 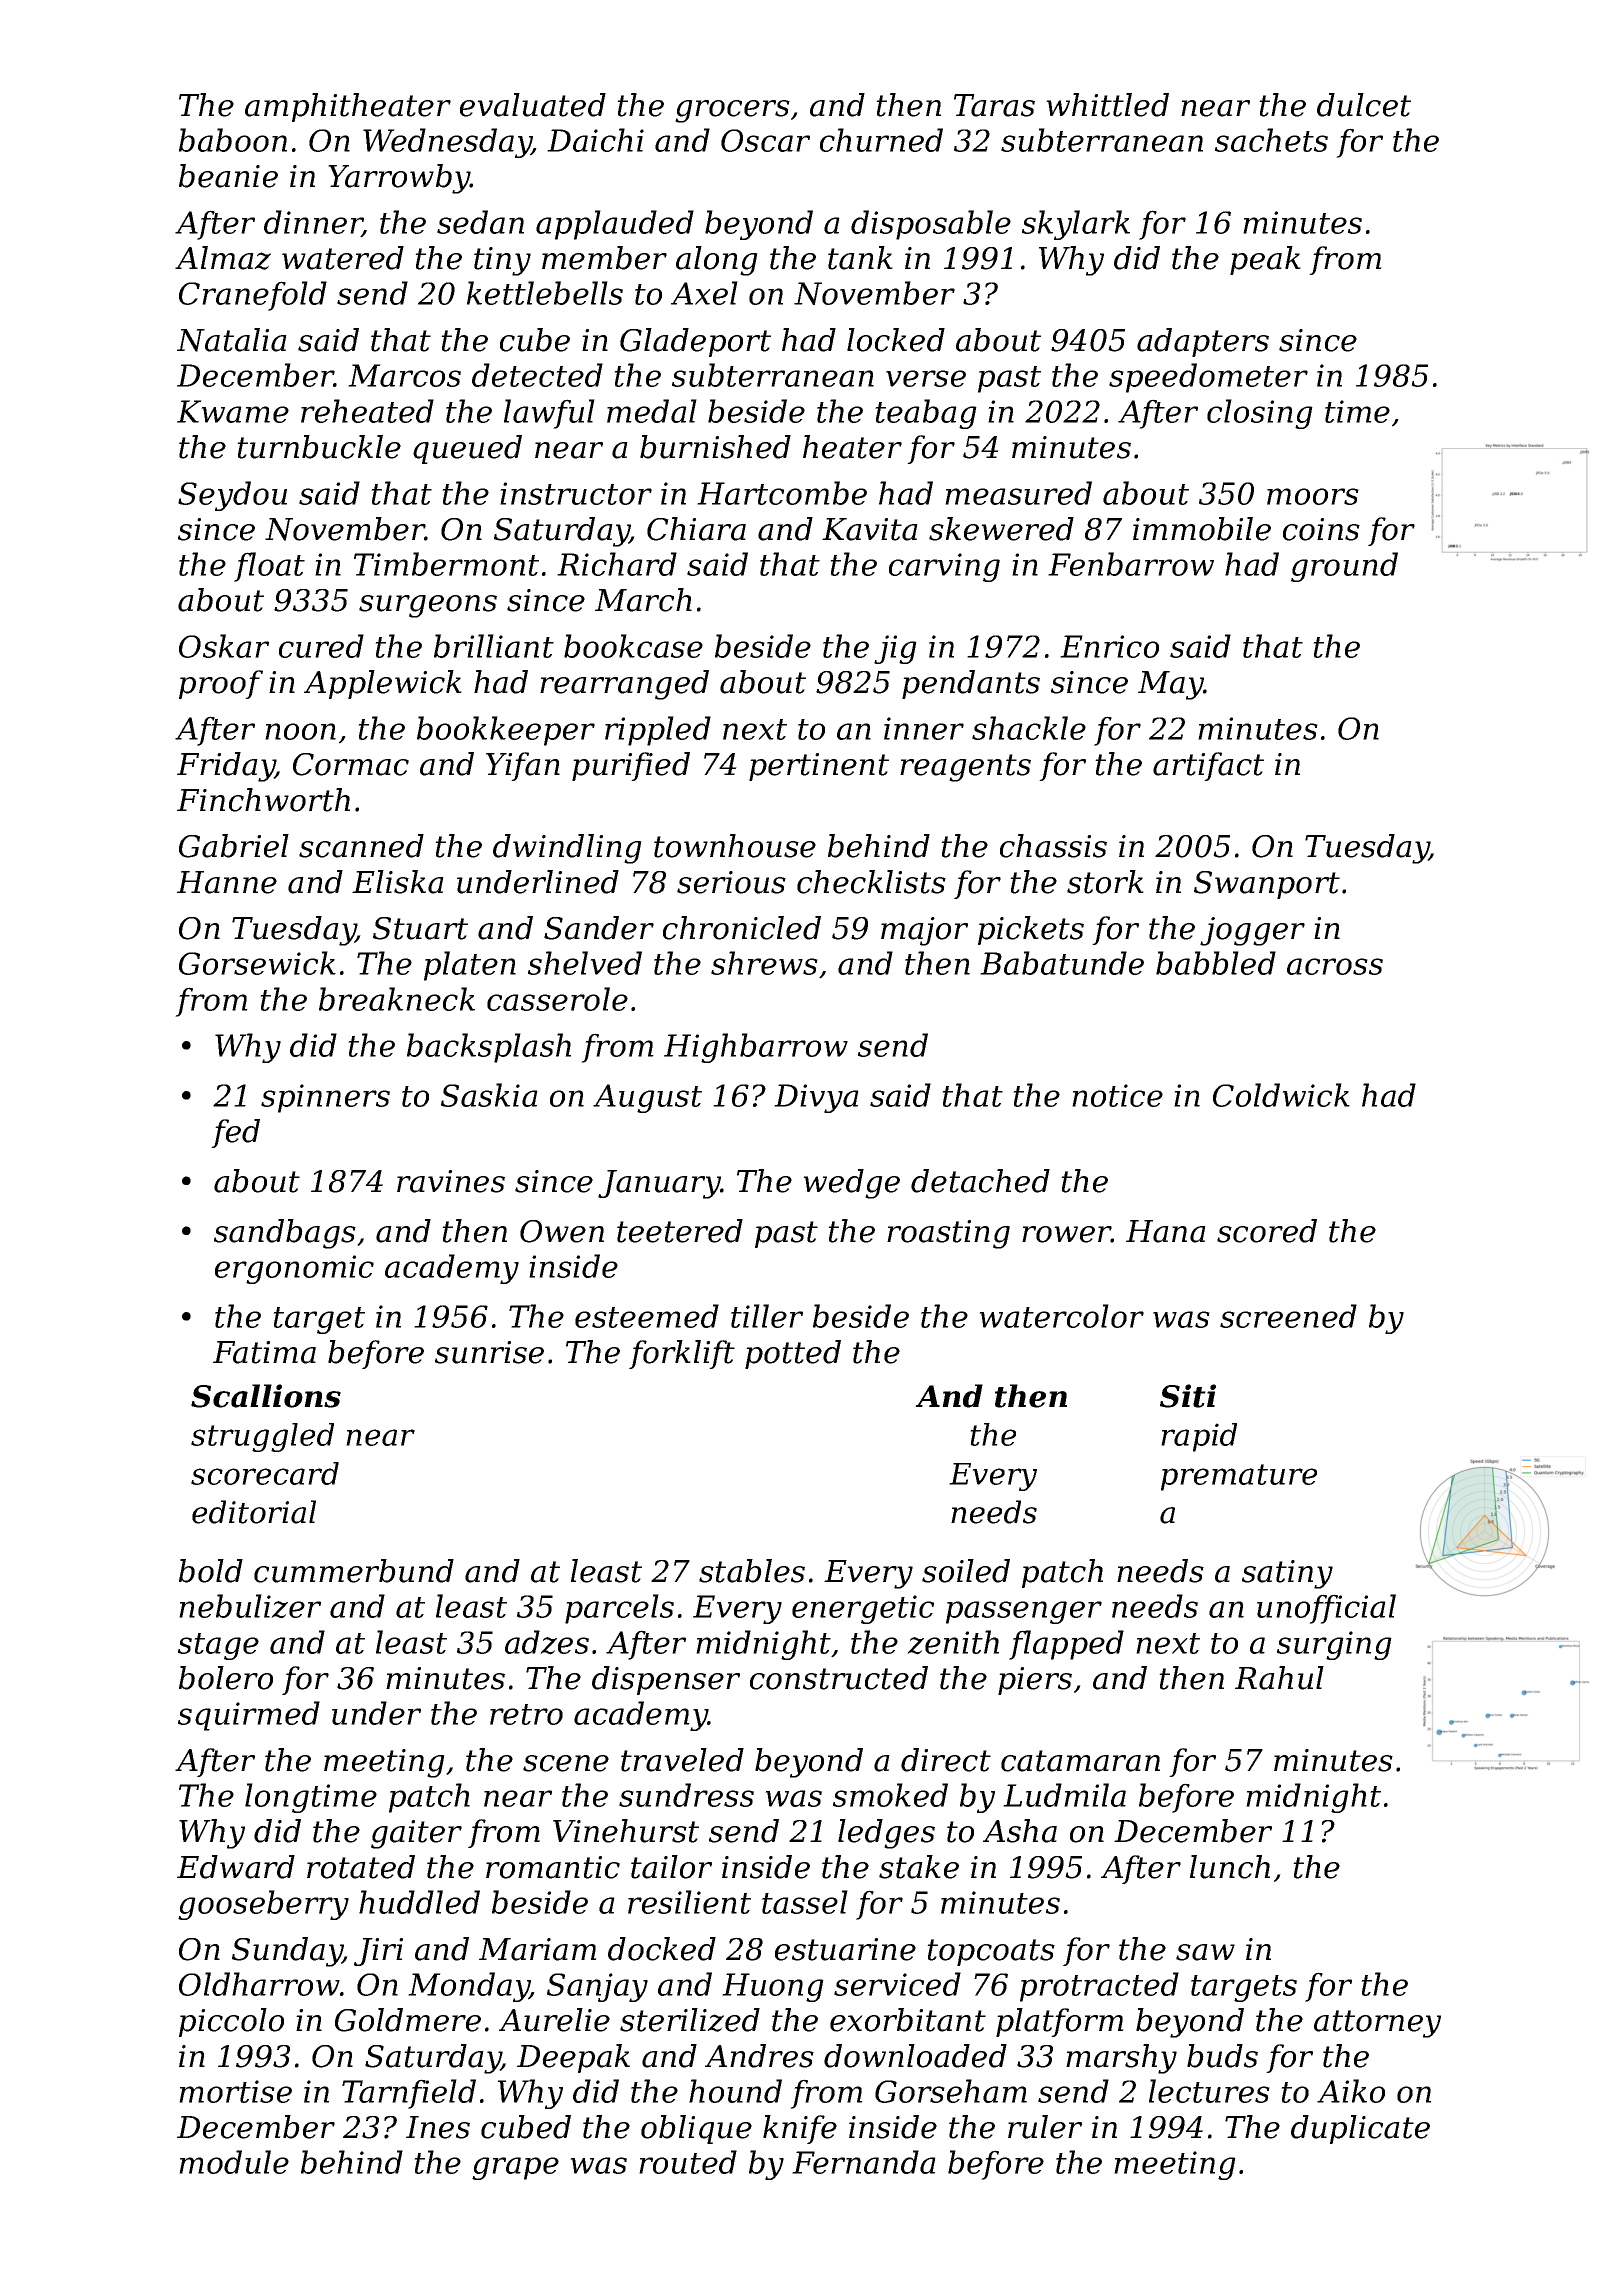 What do you see at coordinates (690, 2020) in the screenshot?
I see `sterilized` at bounding box center [690, 2020].
